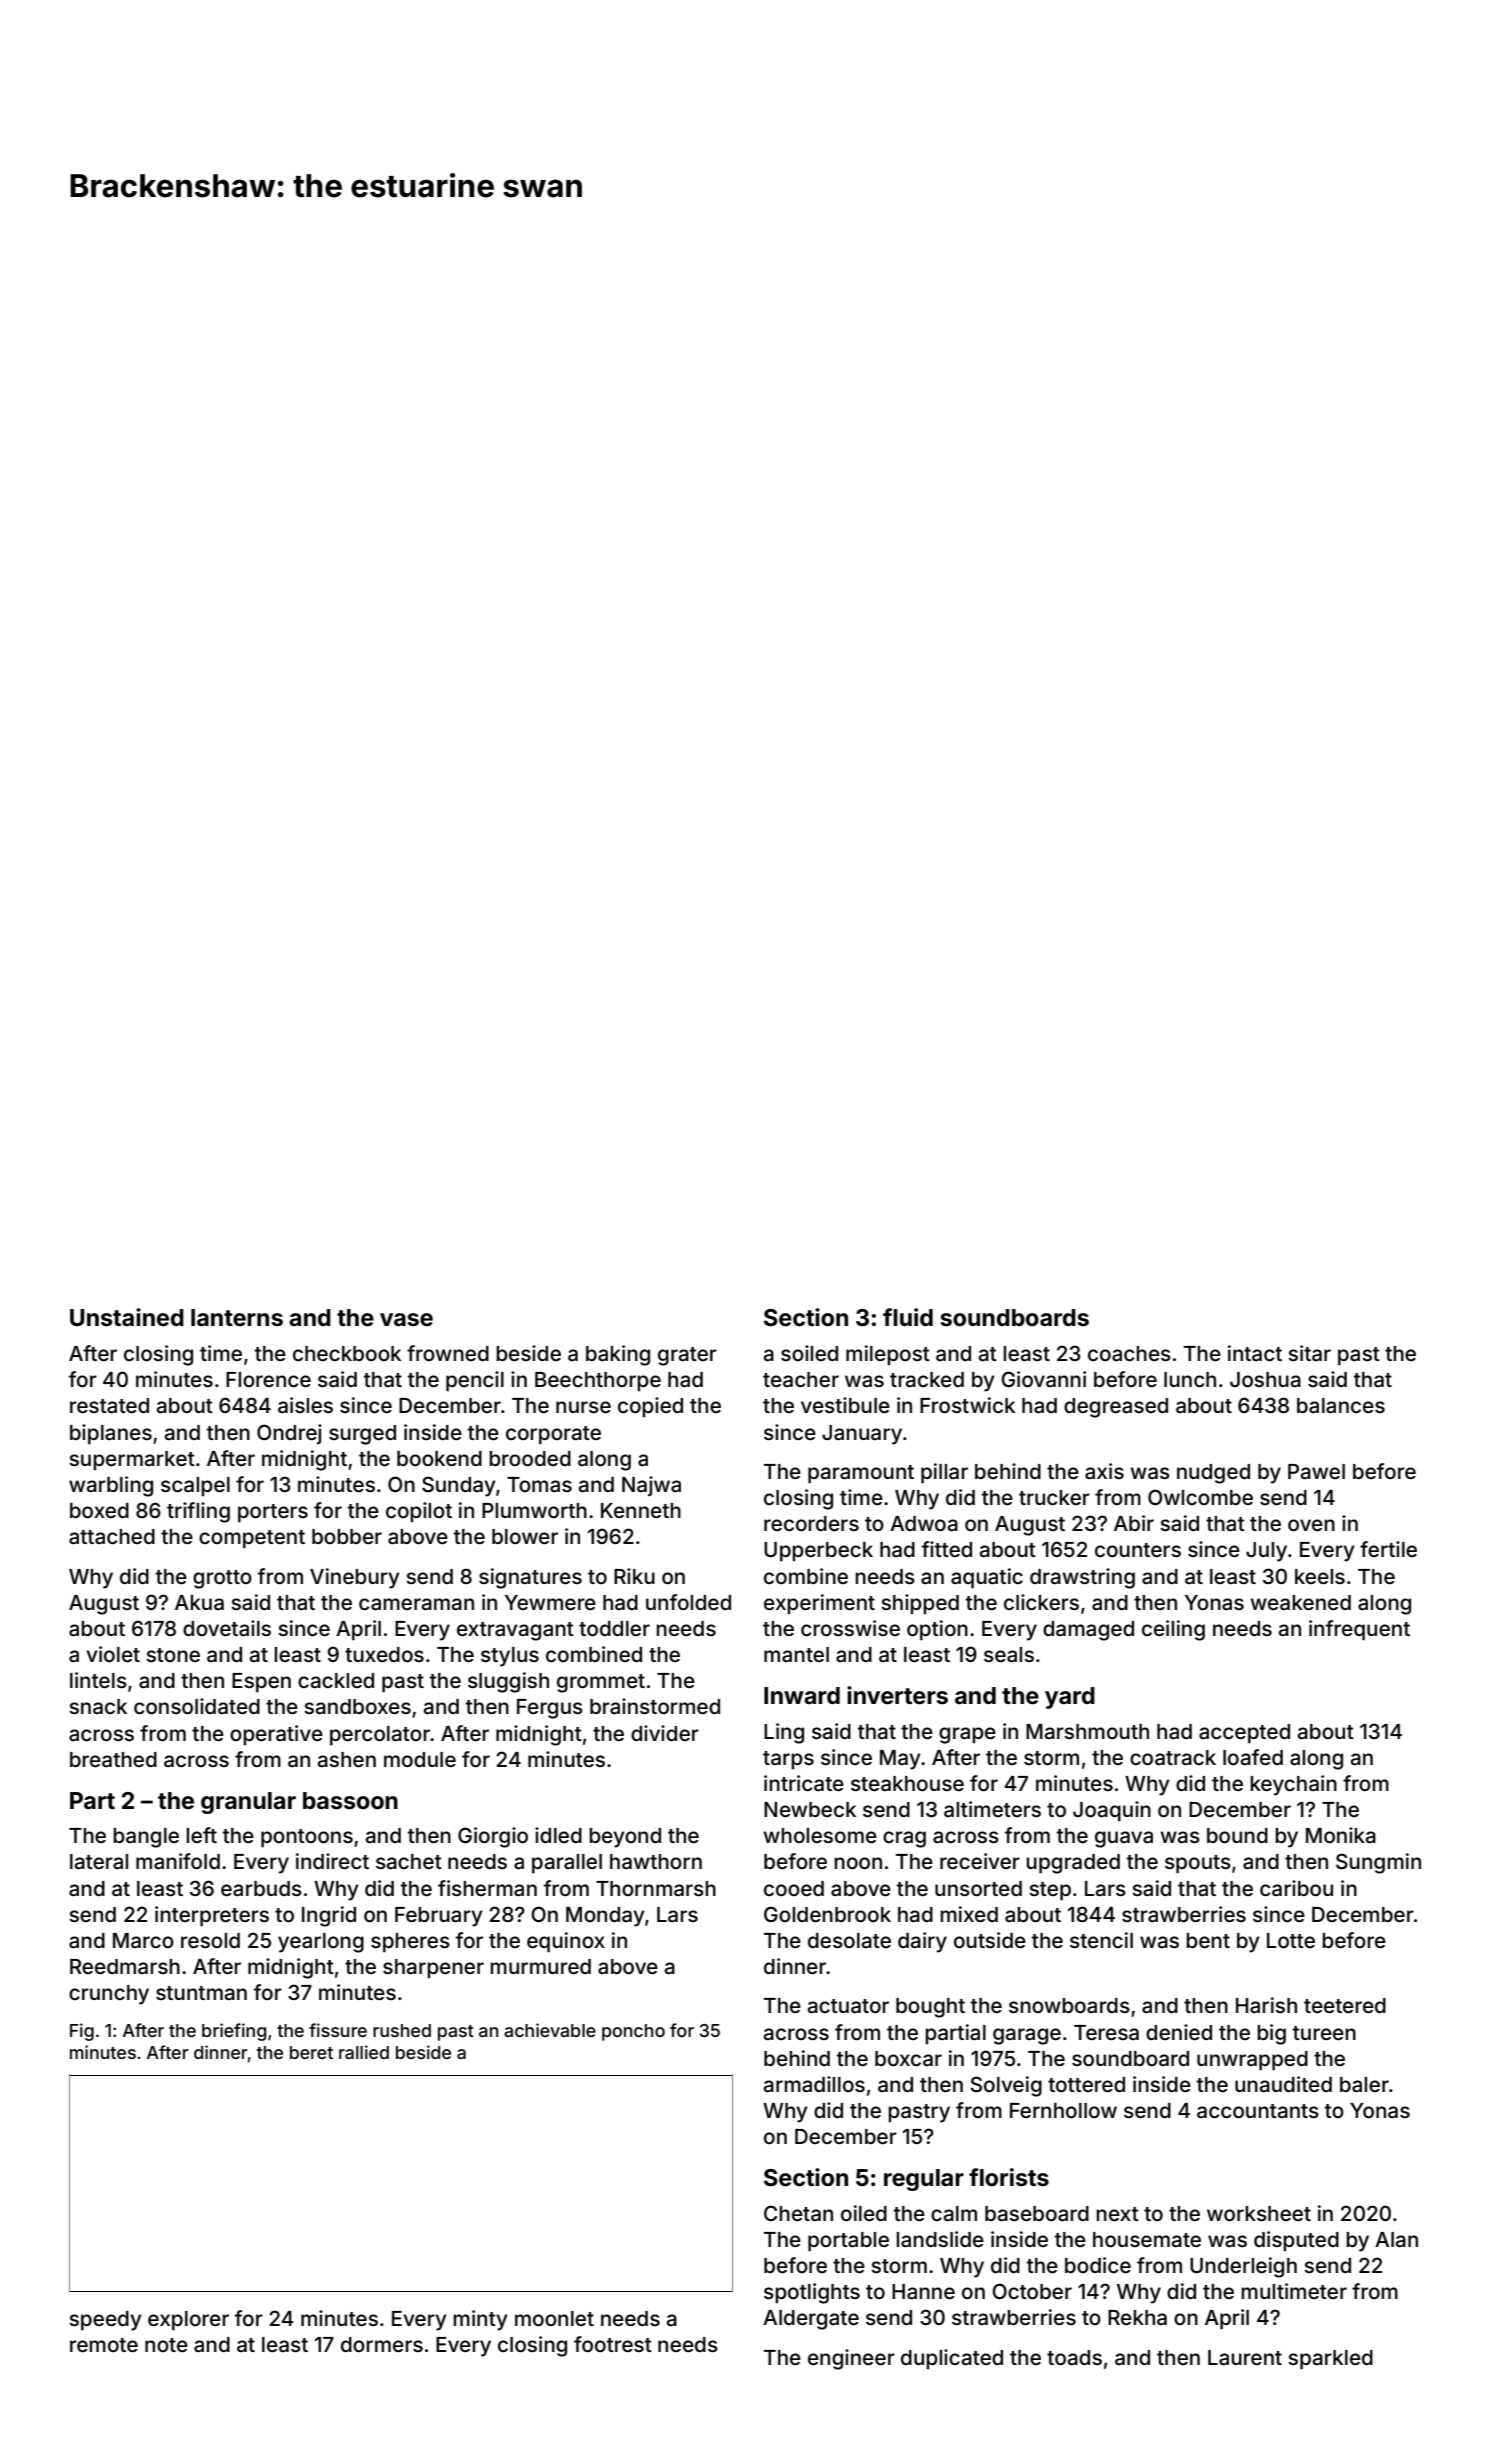 The width and height of the document is (1496, 2464). What do you see at coordinates (104, 2345) in the document?
I see `remote` at bounding box center [104, 2345].
